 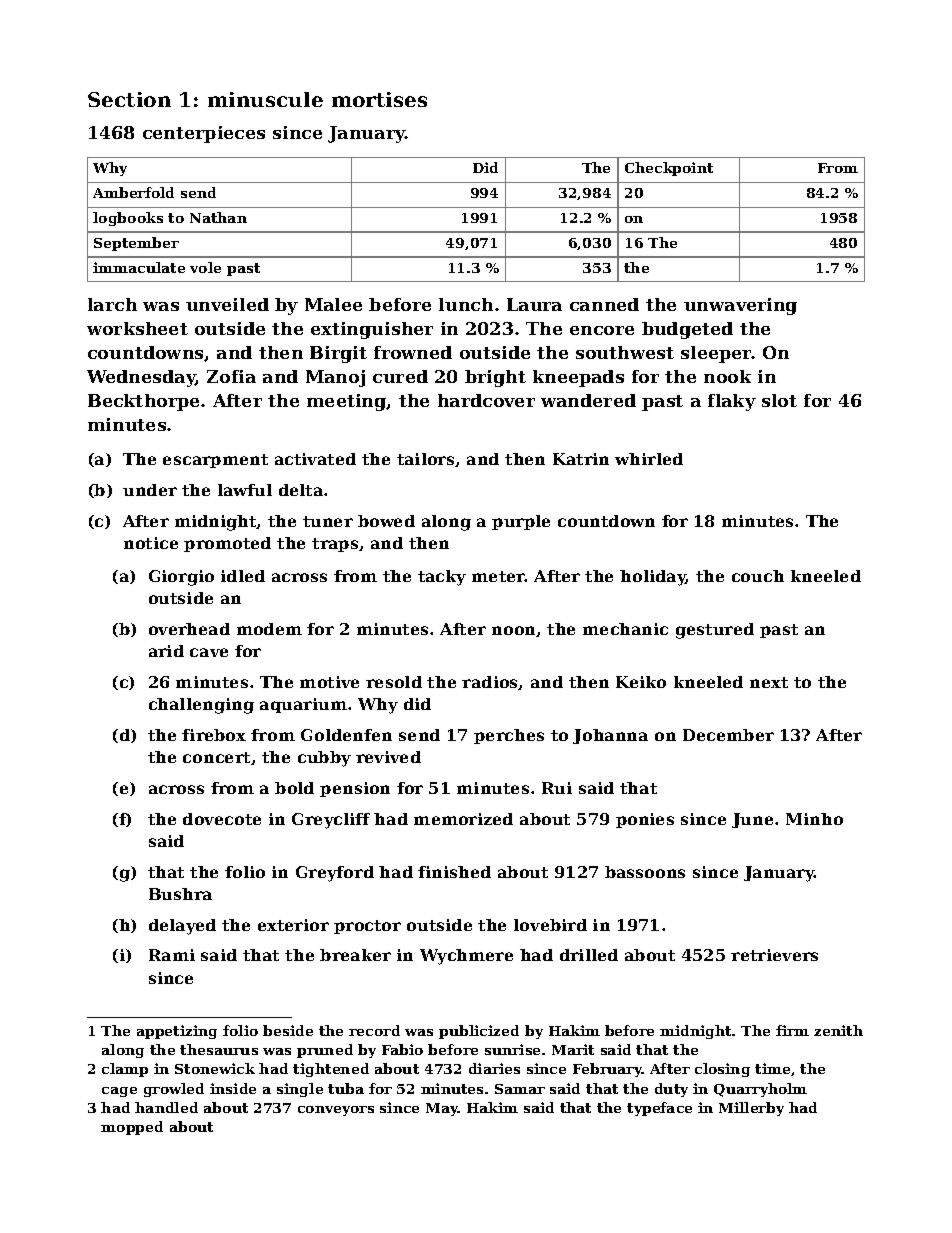 I want to click on mortises, so click(x=379, y=99).
